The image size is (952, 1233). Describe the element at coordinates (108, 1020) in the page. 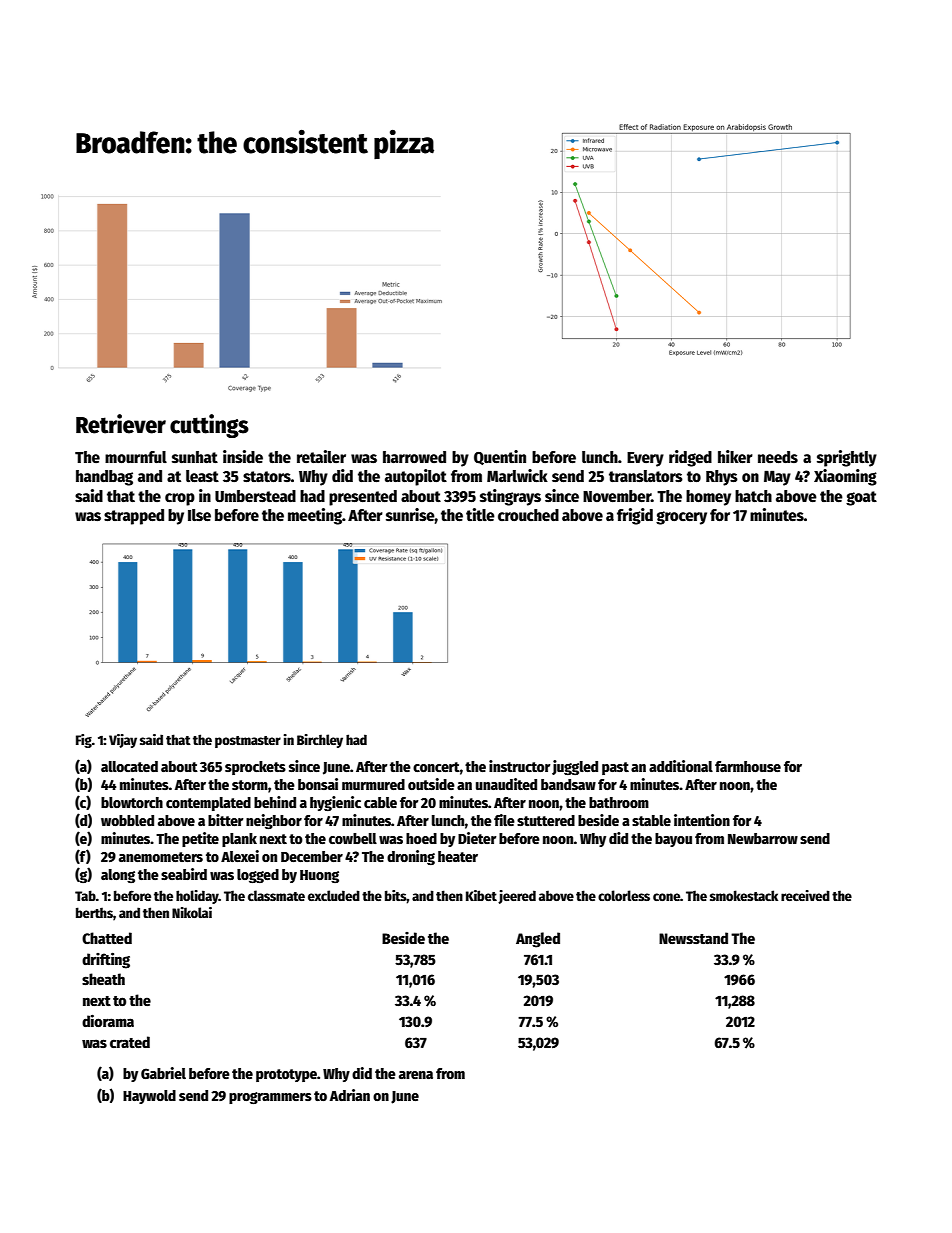

I see `diorama` at that location.
